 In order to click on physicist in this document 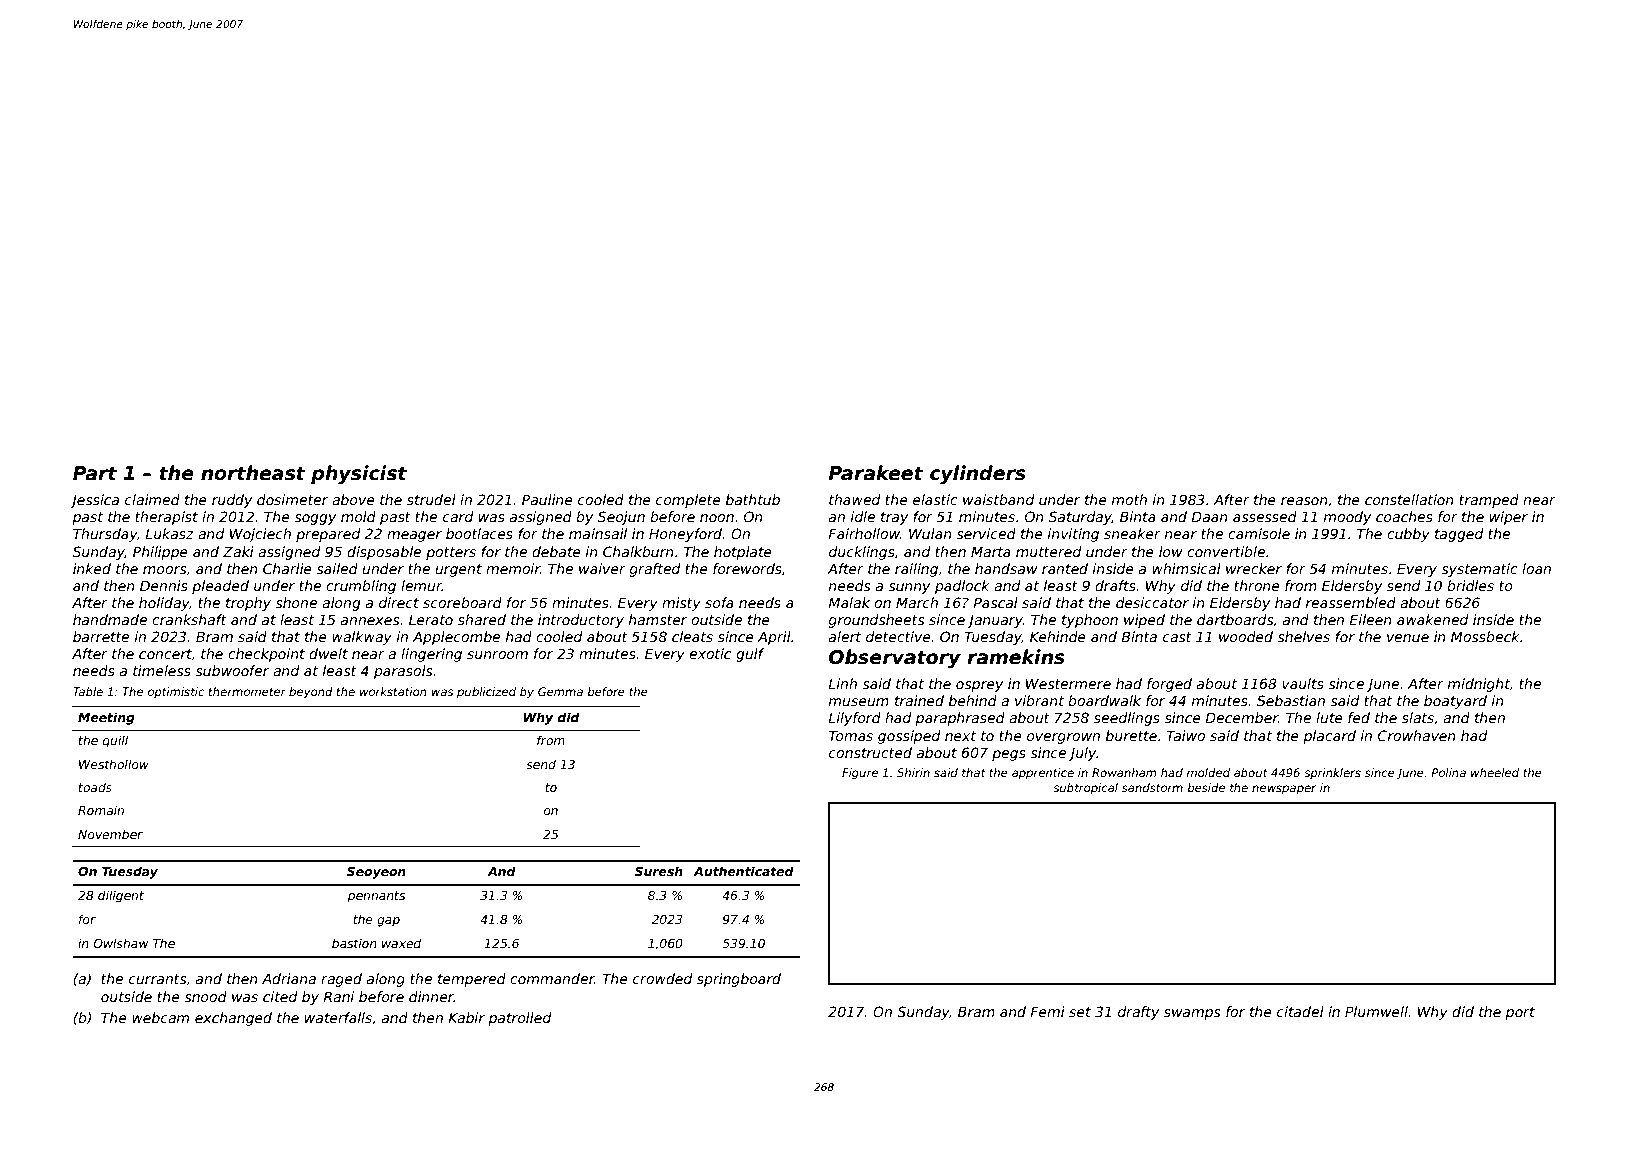, I will do `click(359, 474)`.
